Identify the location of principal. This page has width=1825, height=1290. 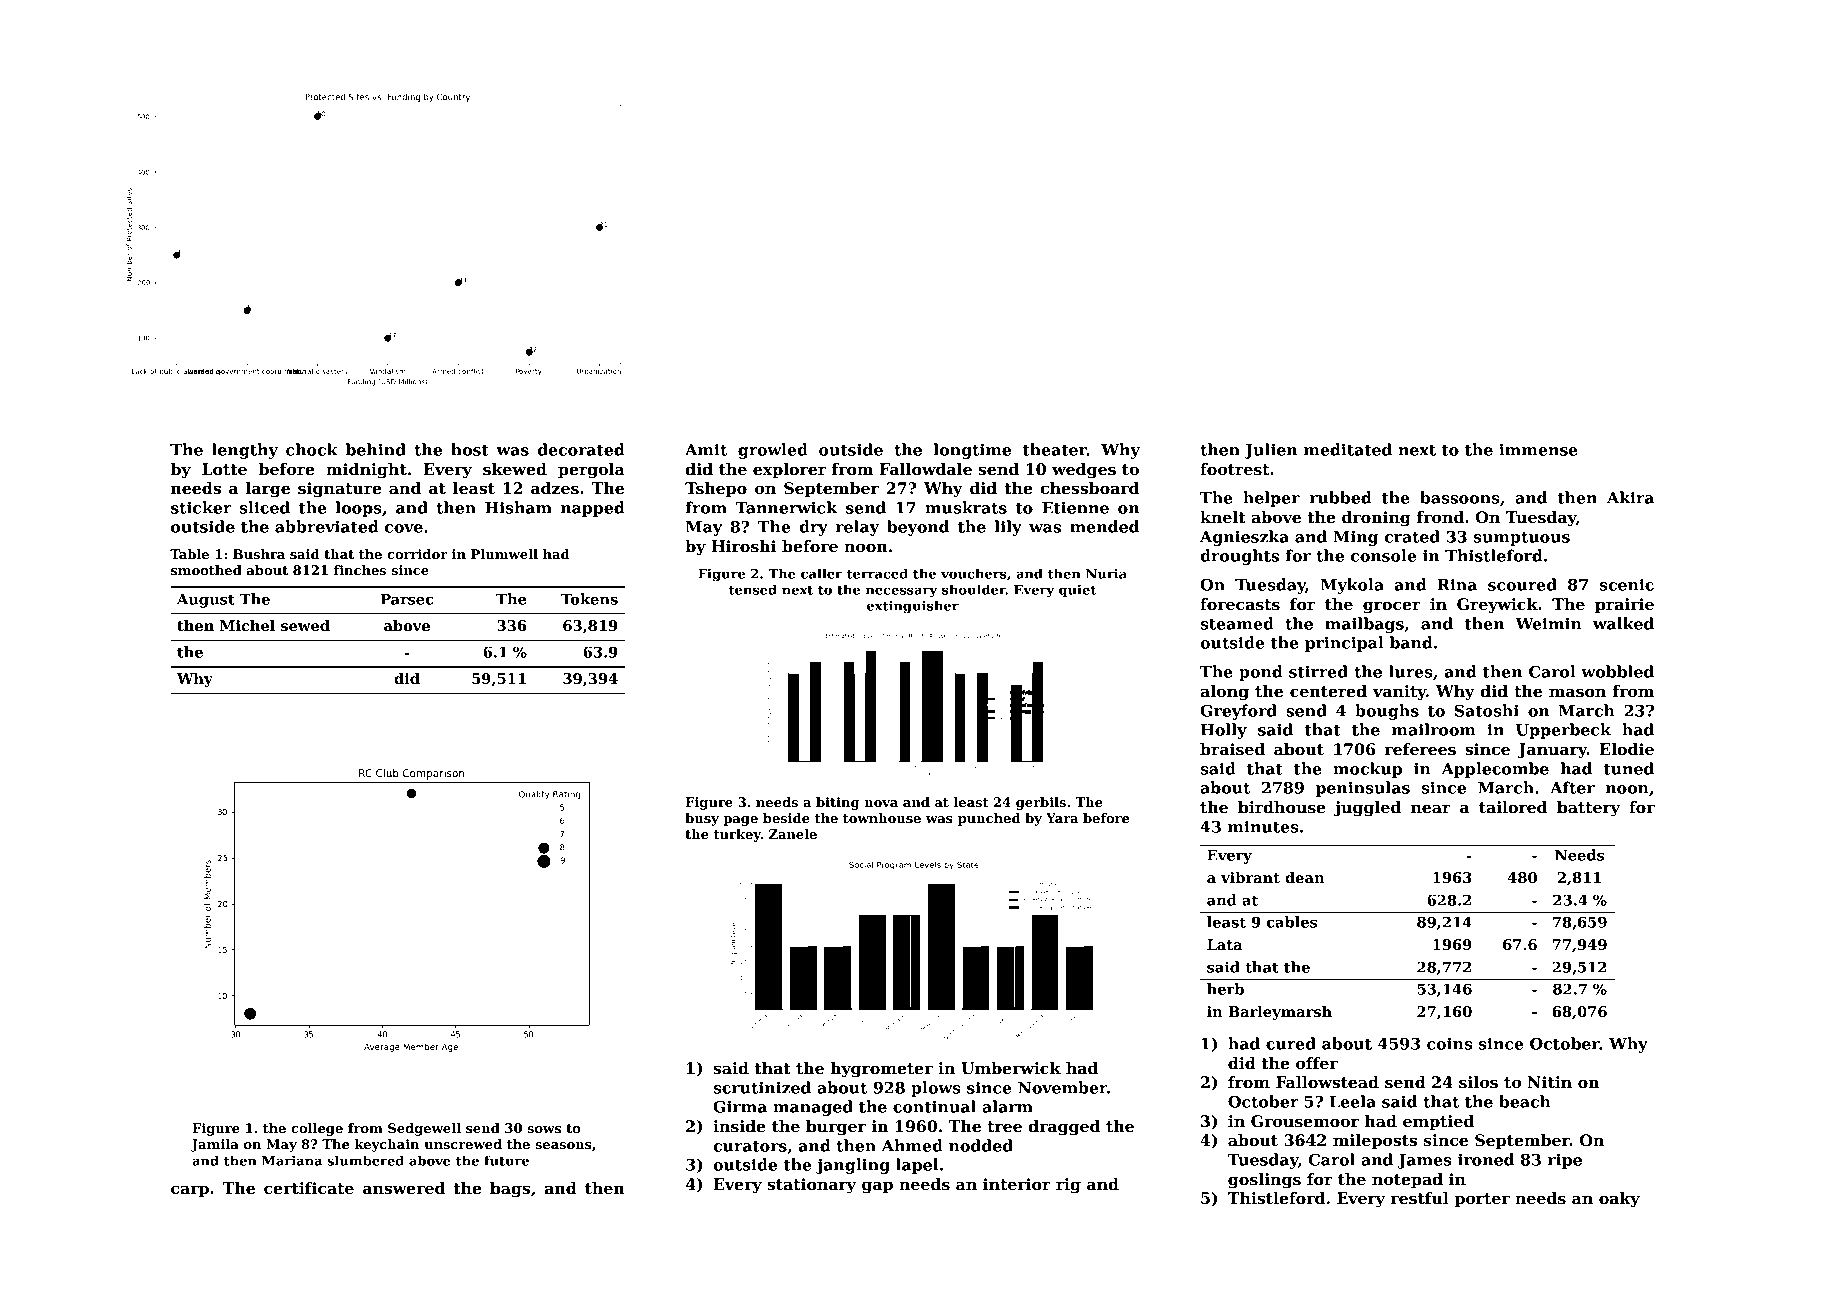
(1344, 644).
